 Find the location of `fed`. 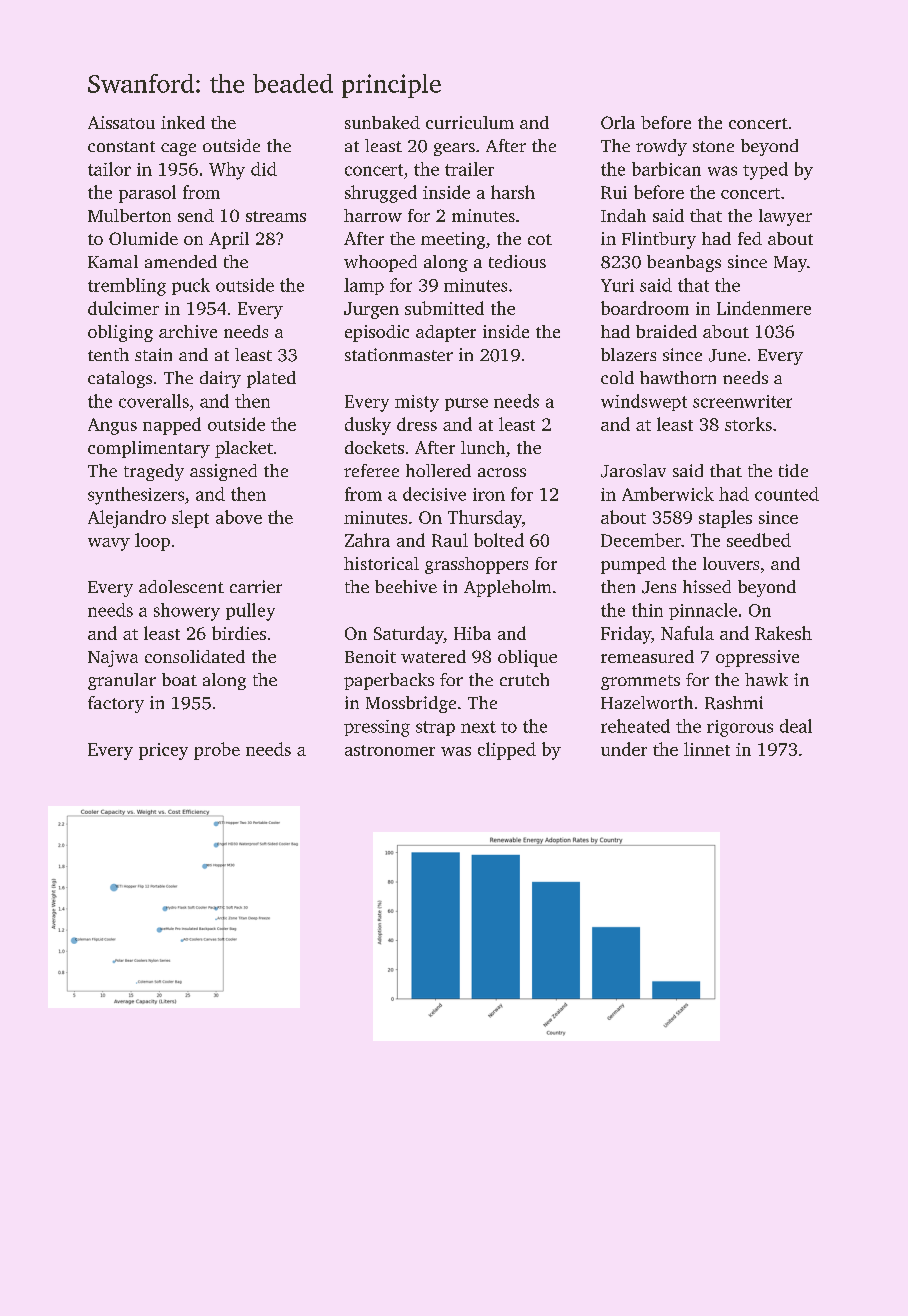

fed is located at coordinates (750, 238).
